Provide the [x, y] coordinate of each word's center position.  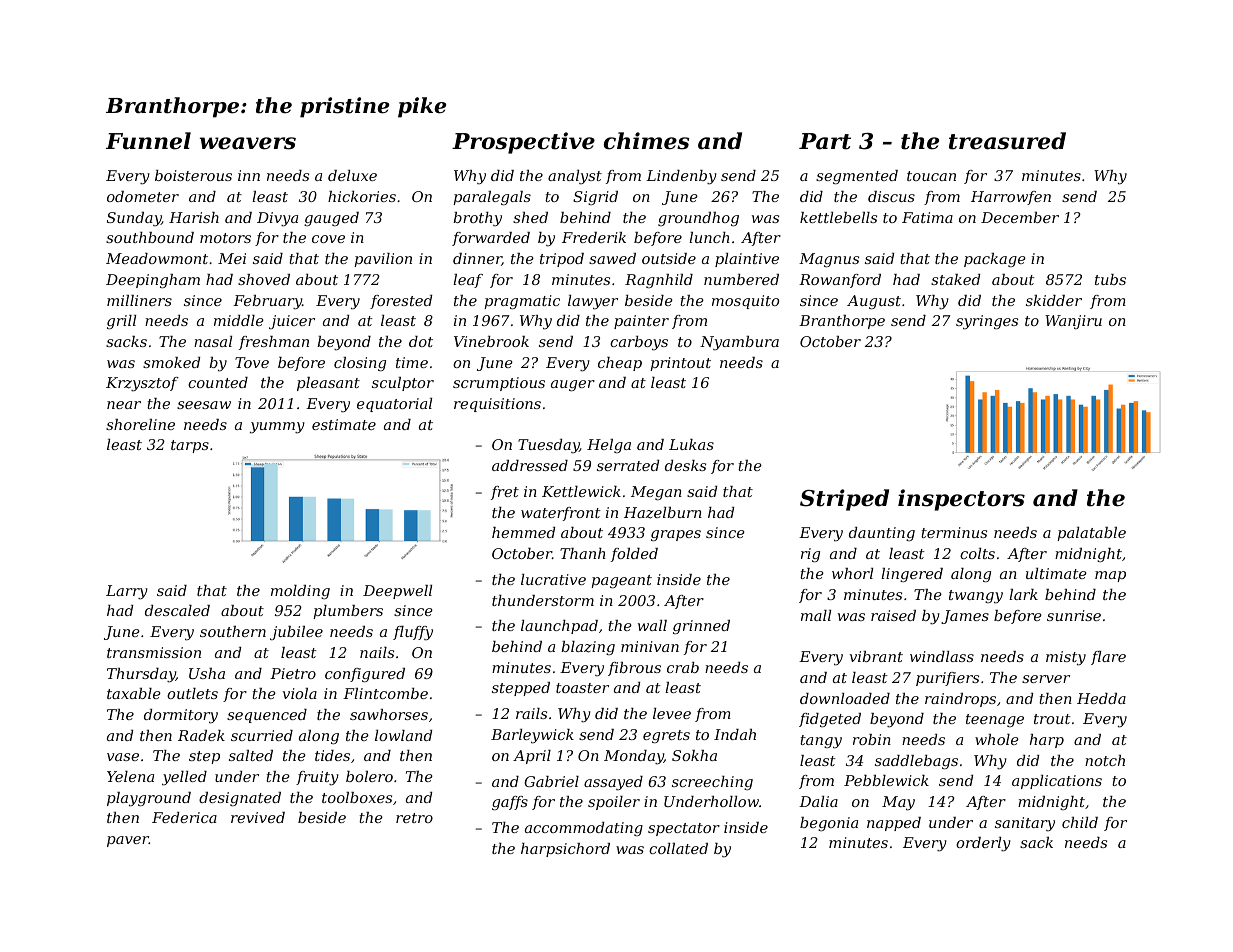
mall [816, 615]
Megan [656, 493]
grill [121, 322]
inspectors [961, 500]
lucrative [553, 579]
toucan [931, 176]
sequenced [267, 716]
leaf [468, 281]
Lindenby [681, 177]
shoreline [140, 424]
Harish [194, 217]
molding [300, 592]
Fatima [927, 217]
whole [997, 739]
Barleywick [532, 736]
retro [414, 818]
